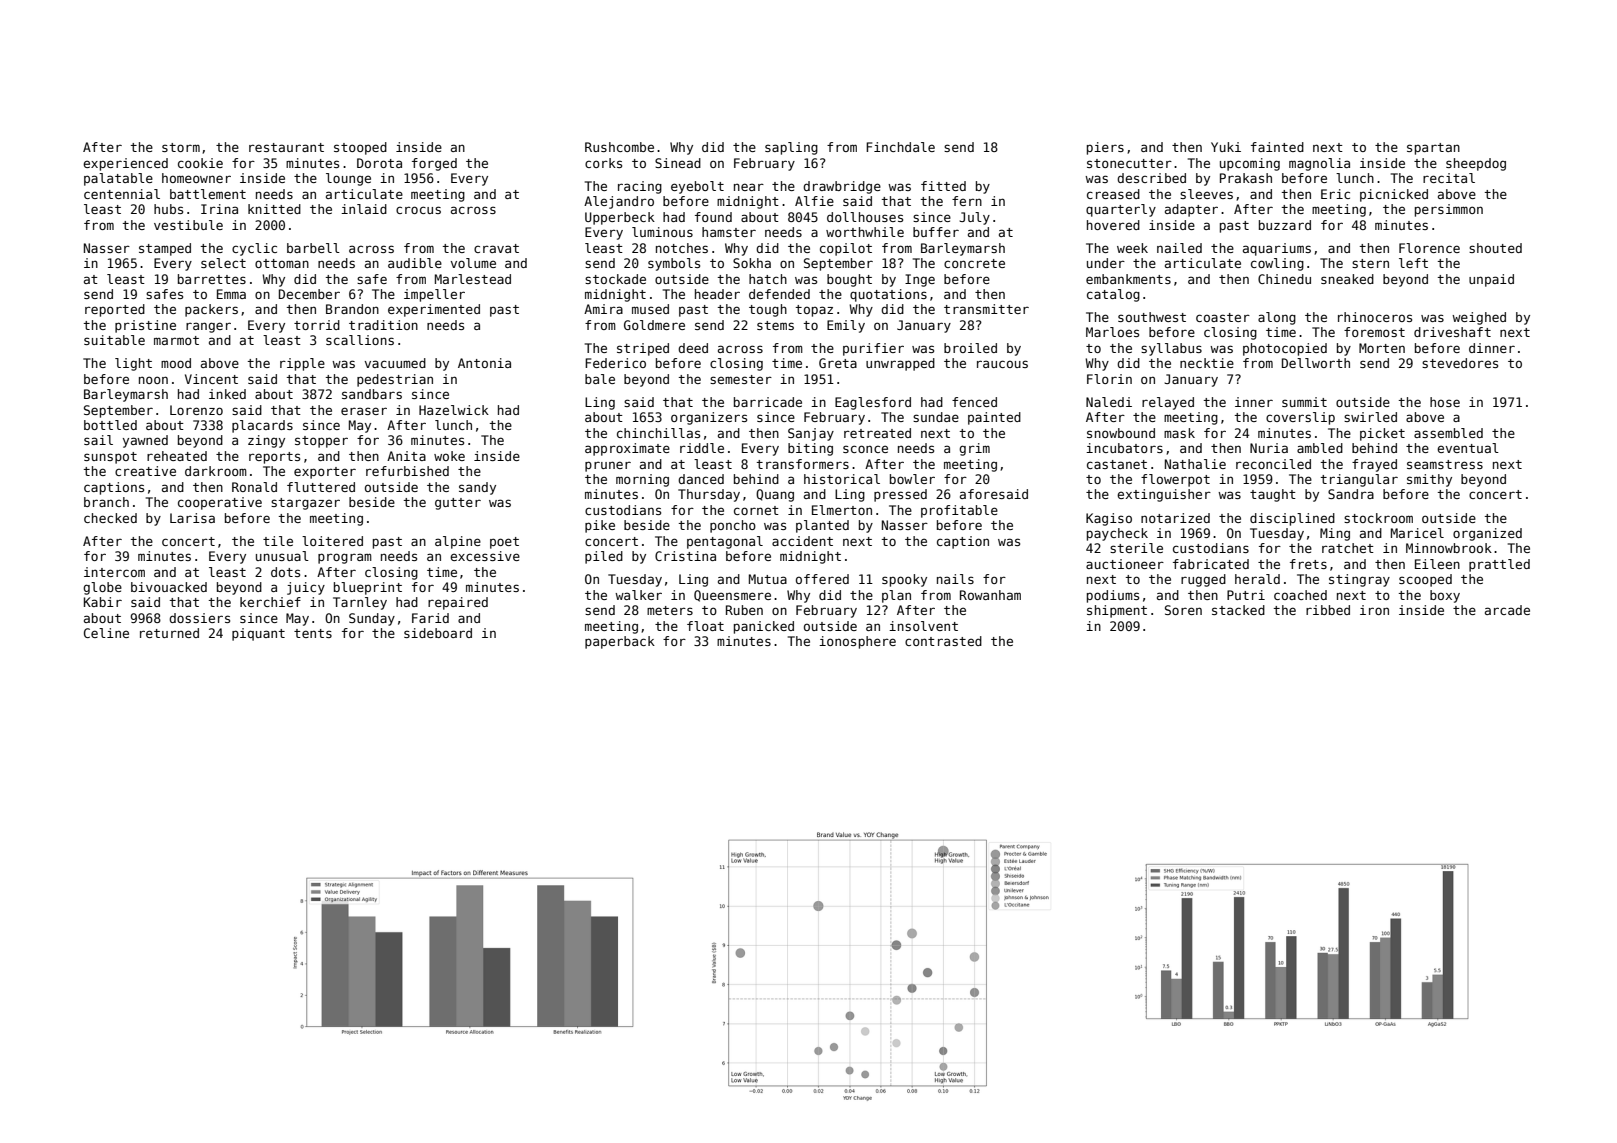  I want to click on restaurant, so click(286, 147).
